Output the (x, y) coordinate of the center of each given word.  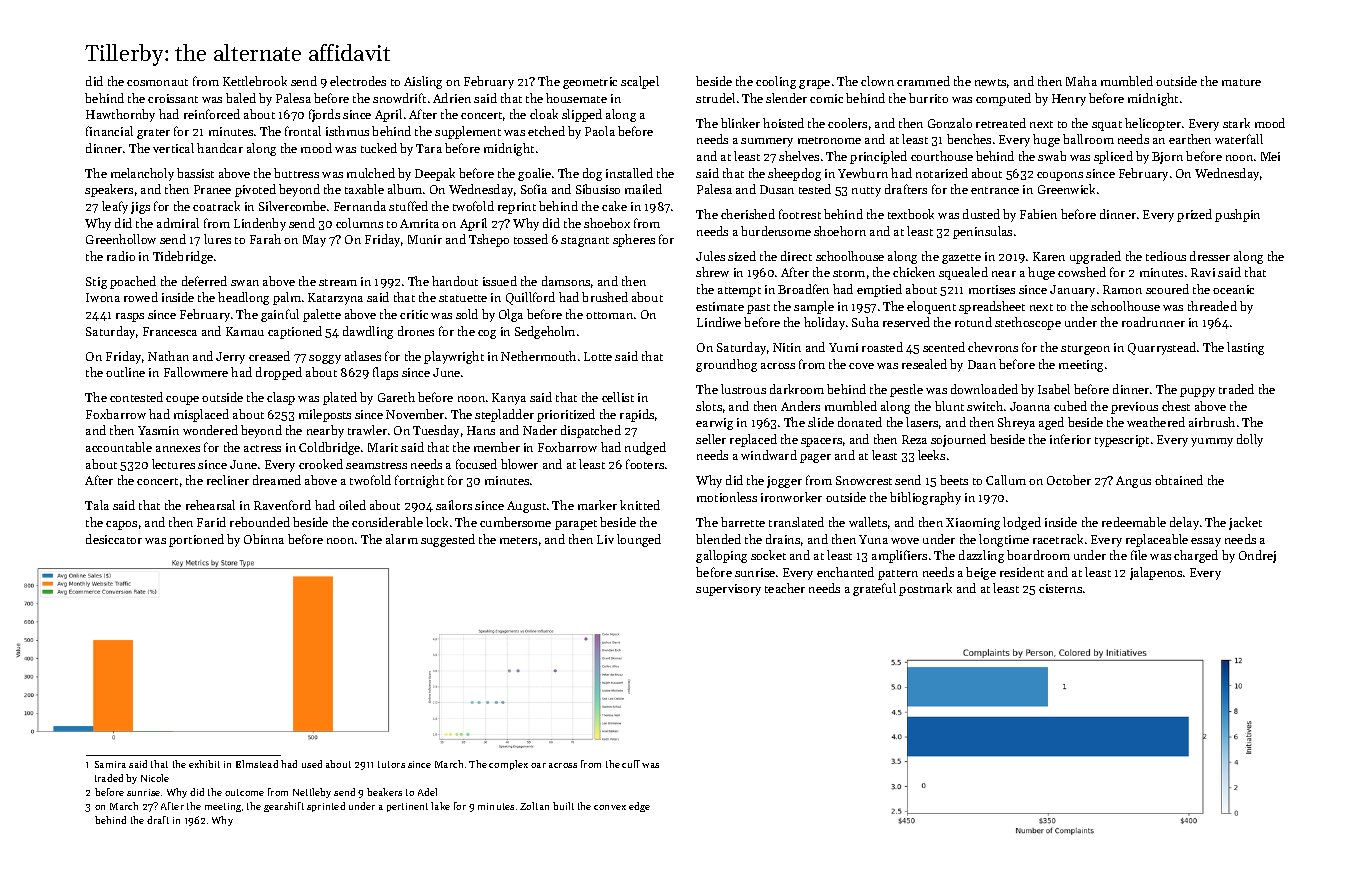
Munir (425, 239)
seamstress (376, 465)
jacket (1245, 523)
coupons (1060, 176)
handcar (220, 148)
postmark (925, 589)
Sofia (534, 189)
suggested (448, 540)
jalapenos (1156, 573)
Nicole (155, 778)
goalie (534, 174)
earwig (714, 424)
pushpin (1237, 215)
